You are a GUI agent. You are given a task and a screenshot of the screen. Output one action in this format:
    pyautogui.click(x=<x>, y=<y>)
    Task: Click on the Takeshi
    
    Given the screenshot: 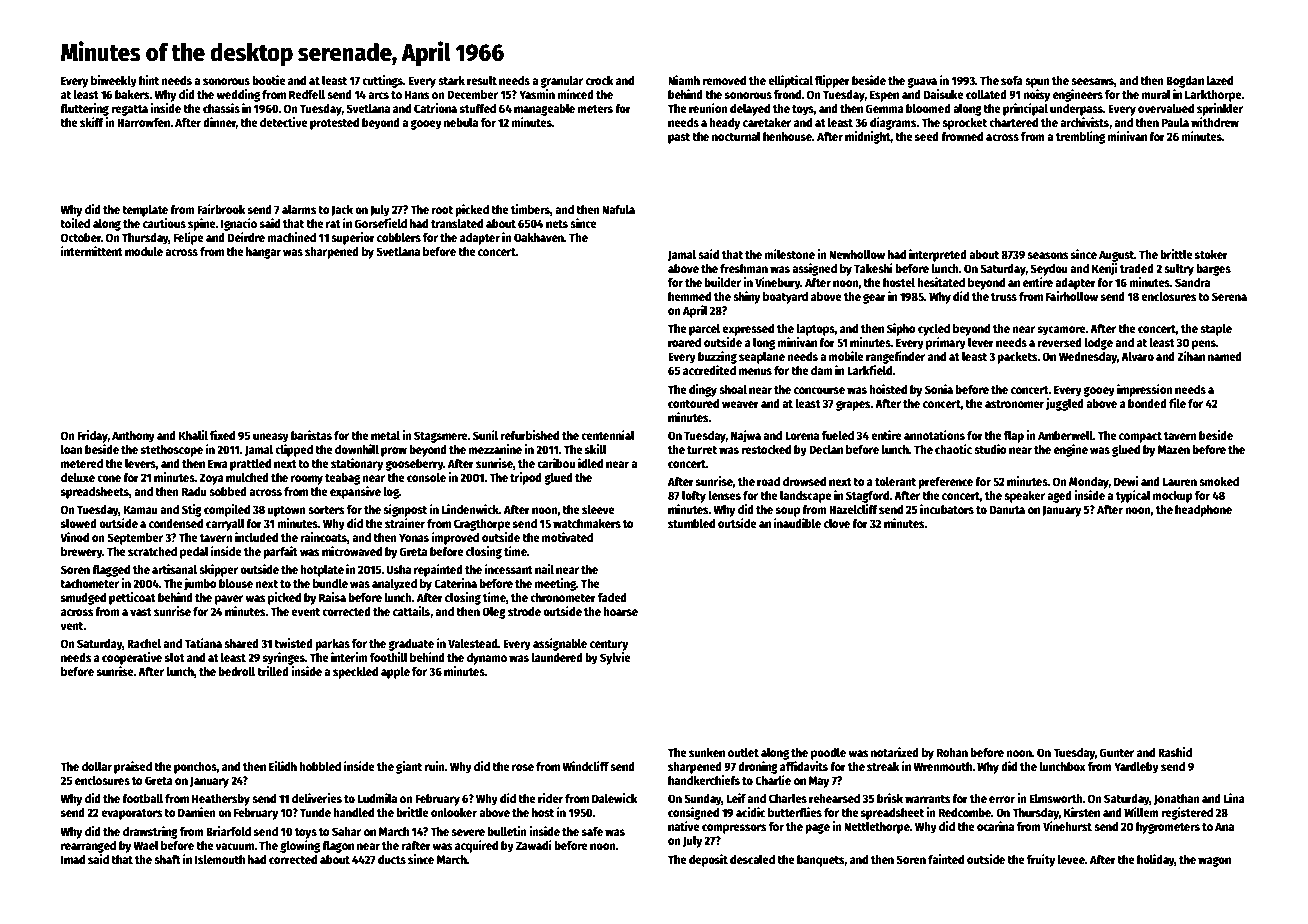 What is the action you would take?
    pyautogui.click(x=873, y=268)
